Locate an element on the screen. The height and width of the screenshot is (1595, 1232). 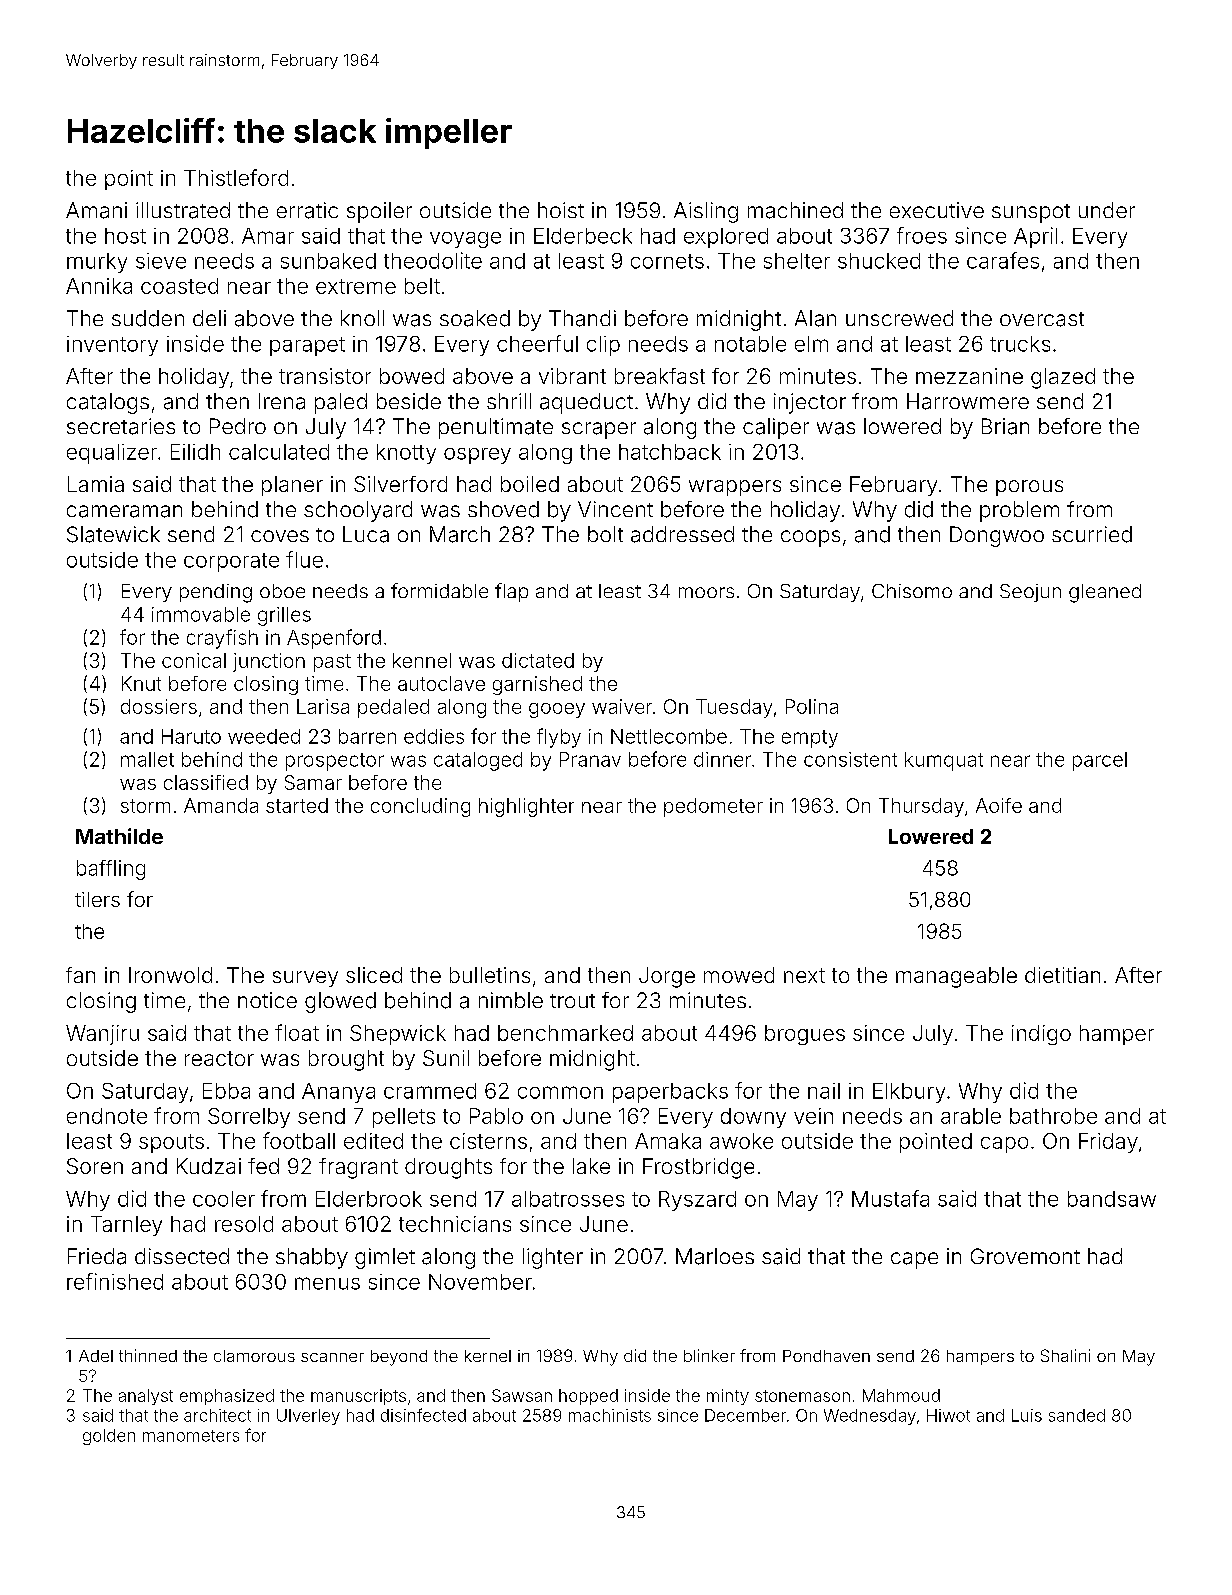
past is located at coordinates (332, 663).
